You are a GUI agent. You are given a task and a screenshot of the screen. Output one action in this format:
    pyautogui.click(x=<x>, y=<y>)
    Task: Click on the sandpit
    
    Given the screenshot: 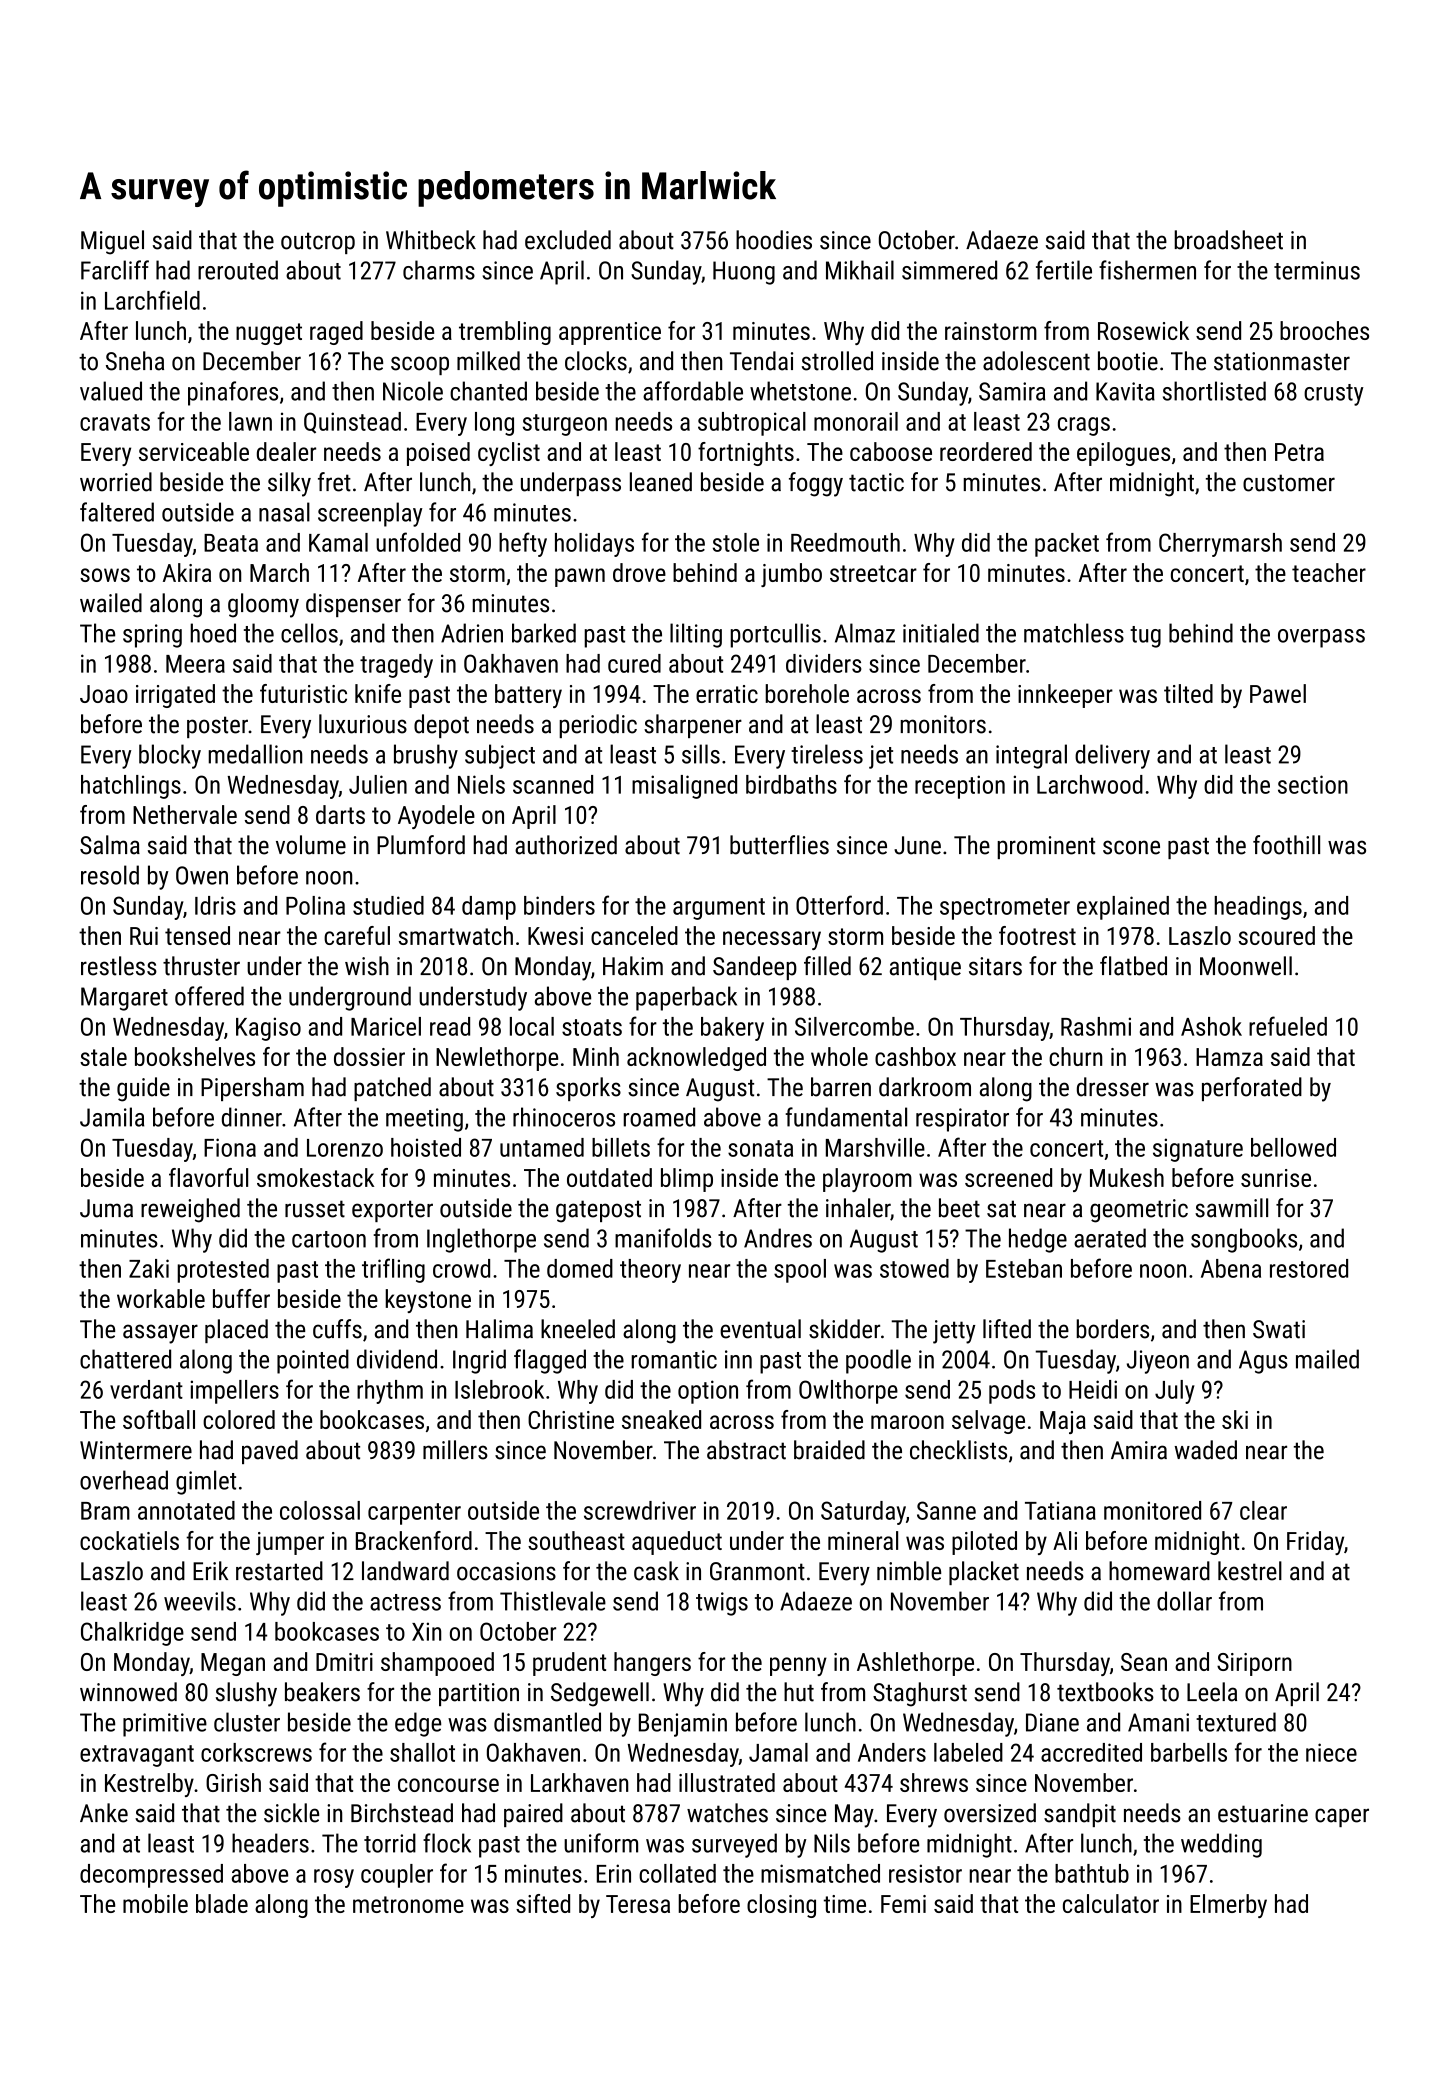 What is the action you would take?
    pyautogui.click(x=1080, y=1815)
